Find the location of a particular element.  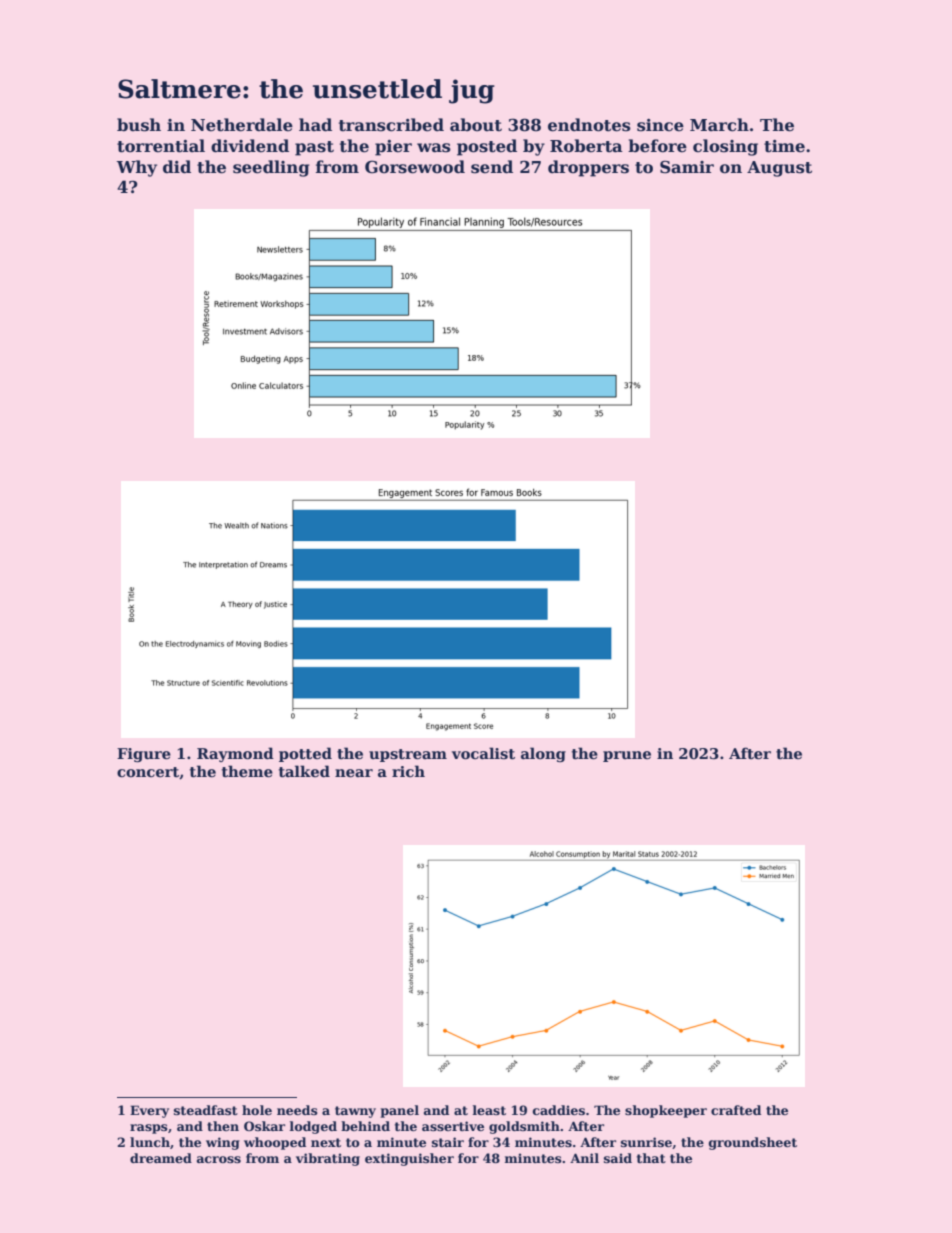

since is located at coordinates (660, 125).
